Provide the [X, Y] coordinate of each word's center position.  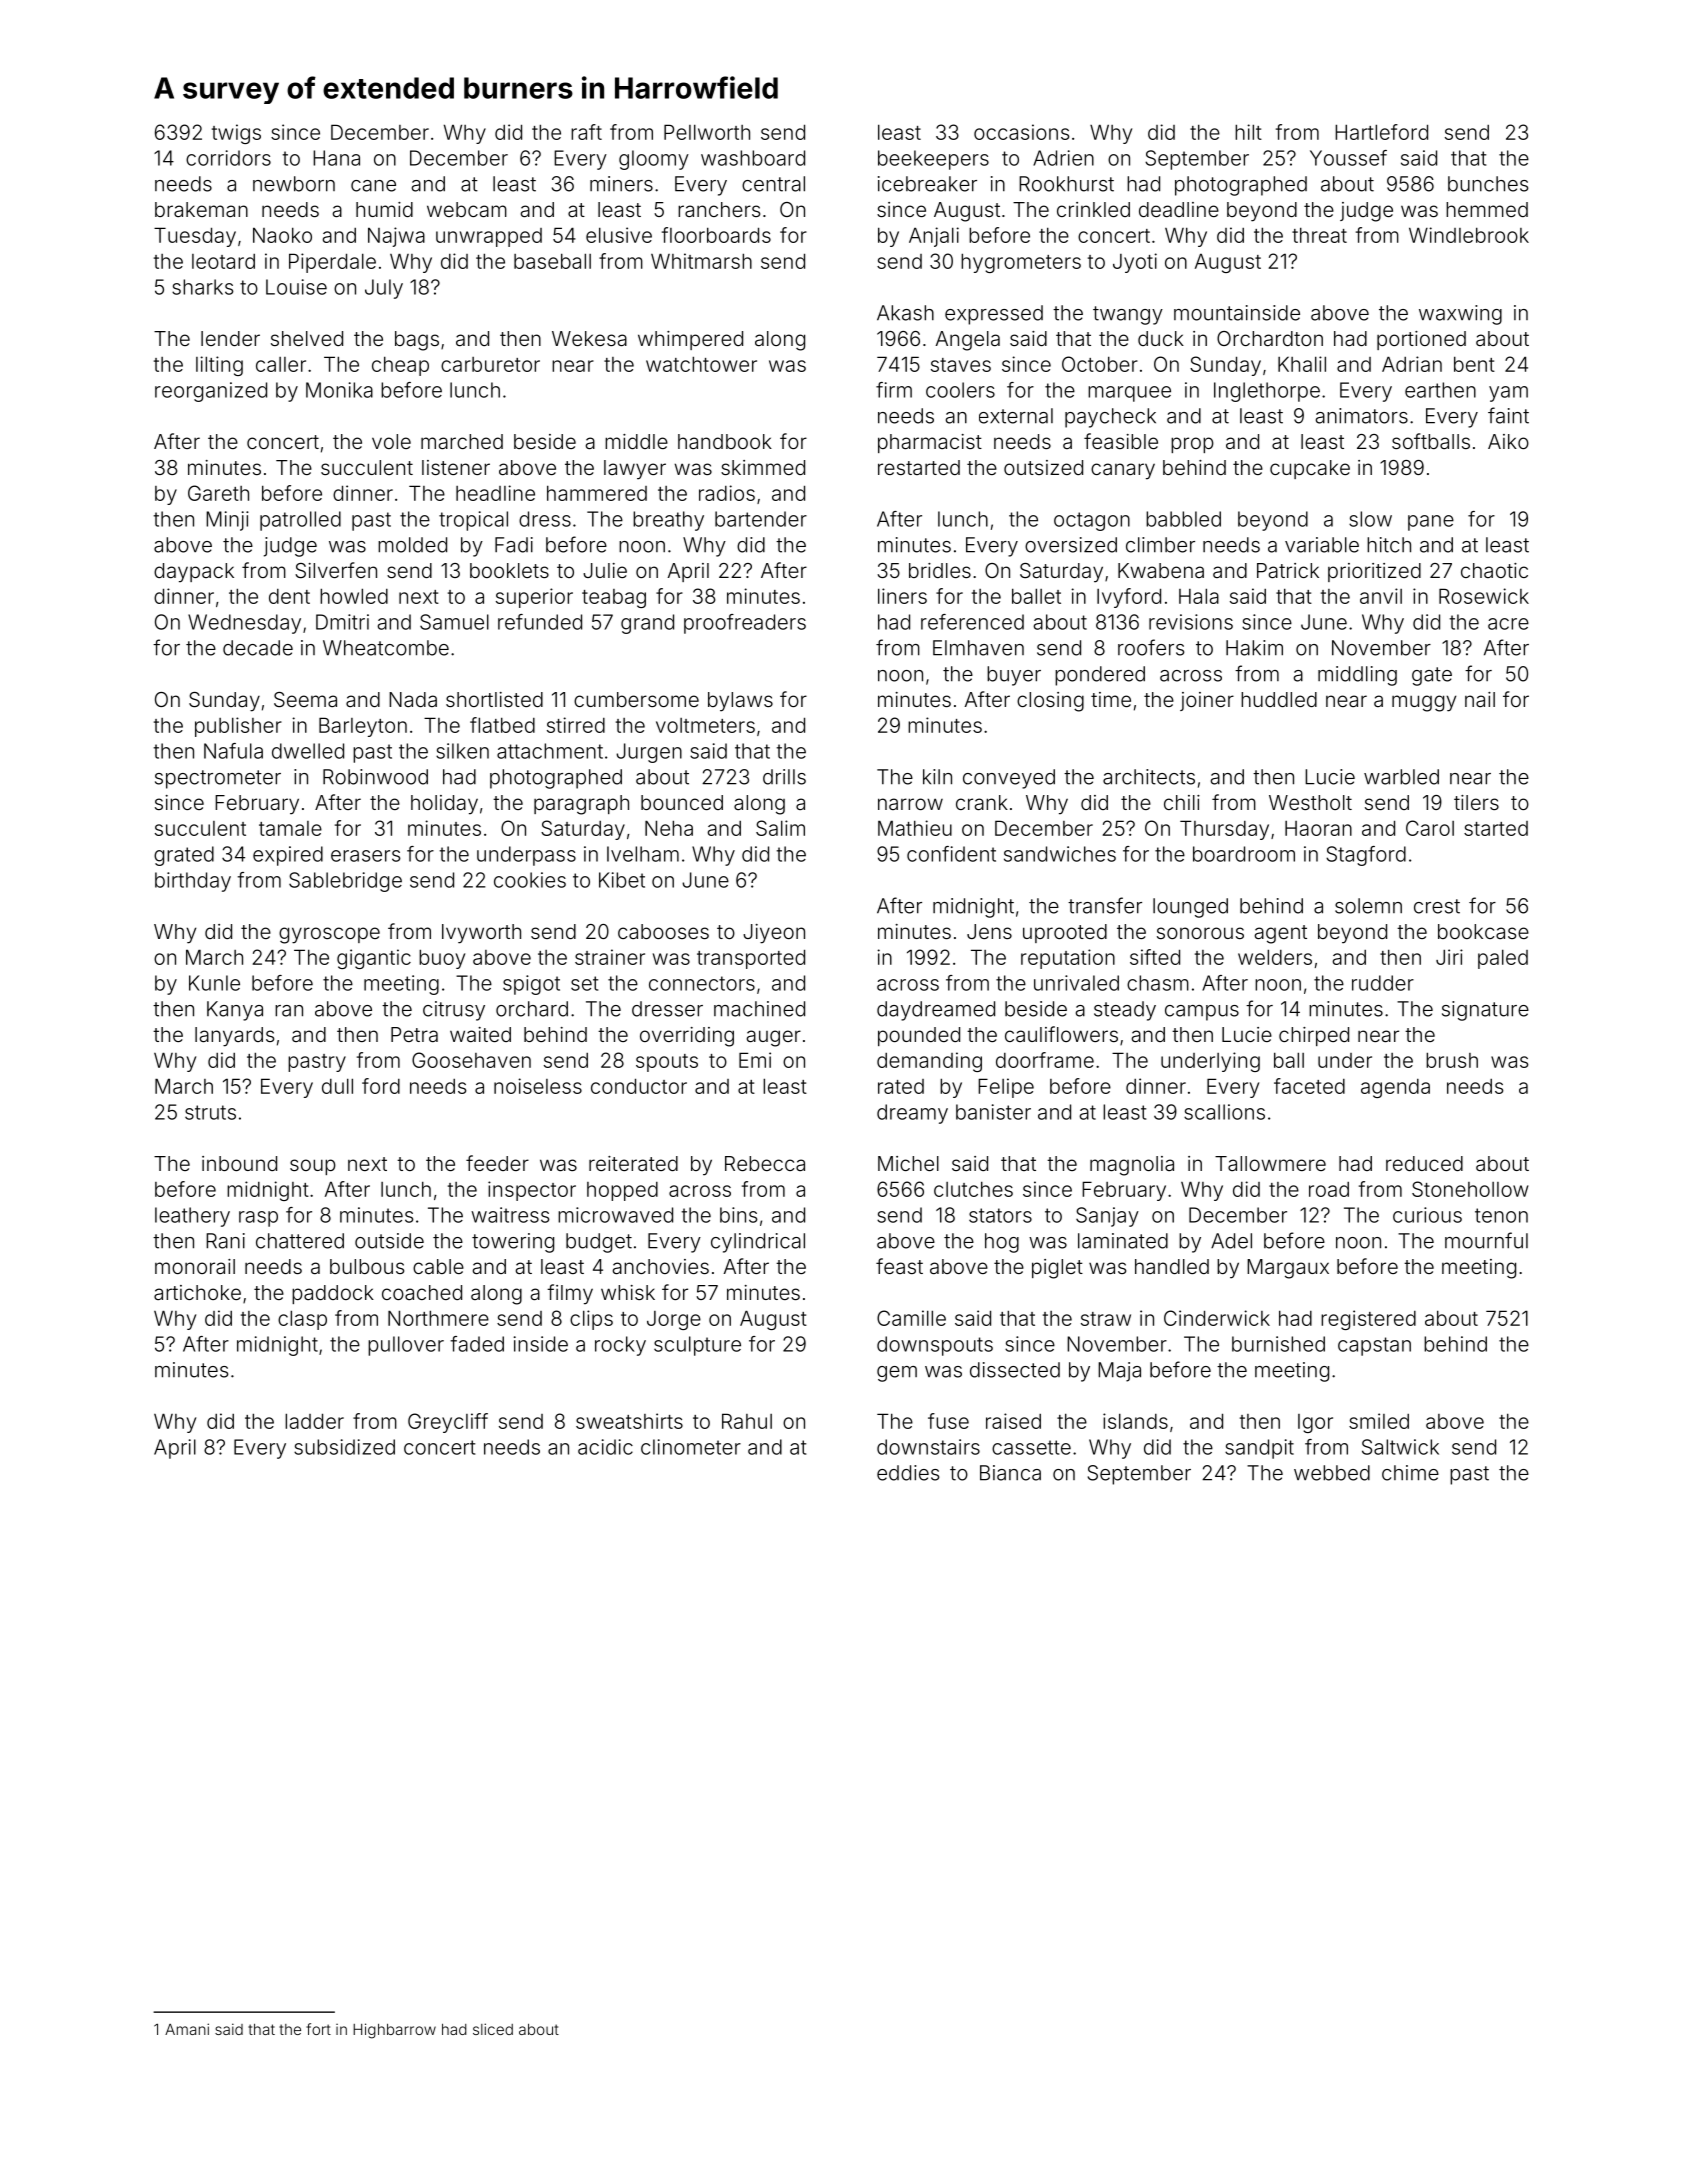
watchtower [701, 364]
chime [1410, 1473]
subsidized [344, 1447]
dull [337, 1086]
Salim [780, 828]
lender [230, 338]
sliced [493, 2029]
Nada [413, 699]
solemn [1368, 906]
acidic [605, 1447]
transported [751, 959]
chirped [1314, 1036]
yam [1508, 394]
